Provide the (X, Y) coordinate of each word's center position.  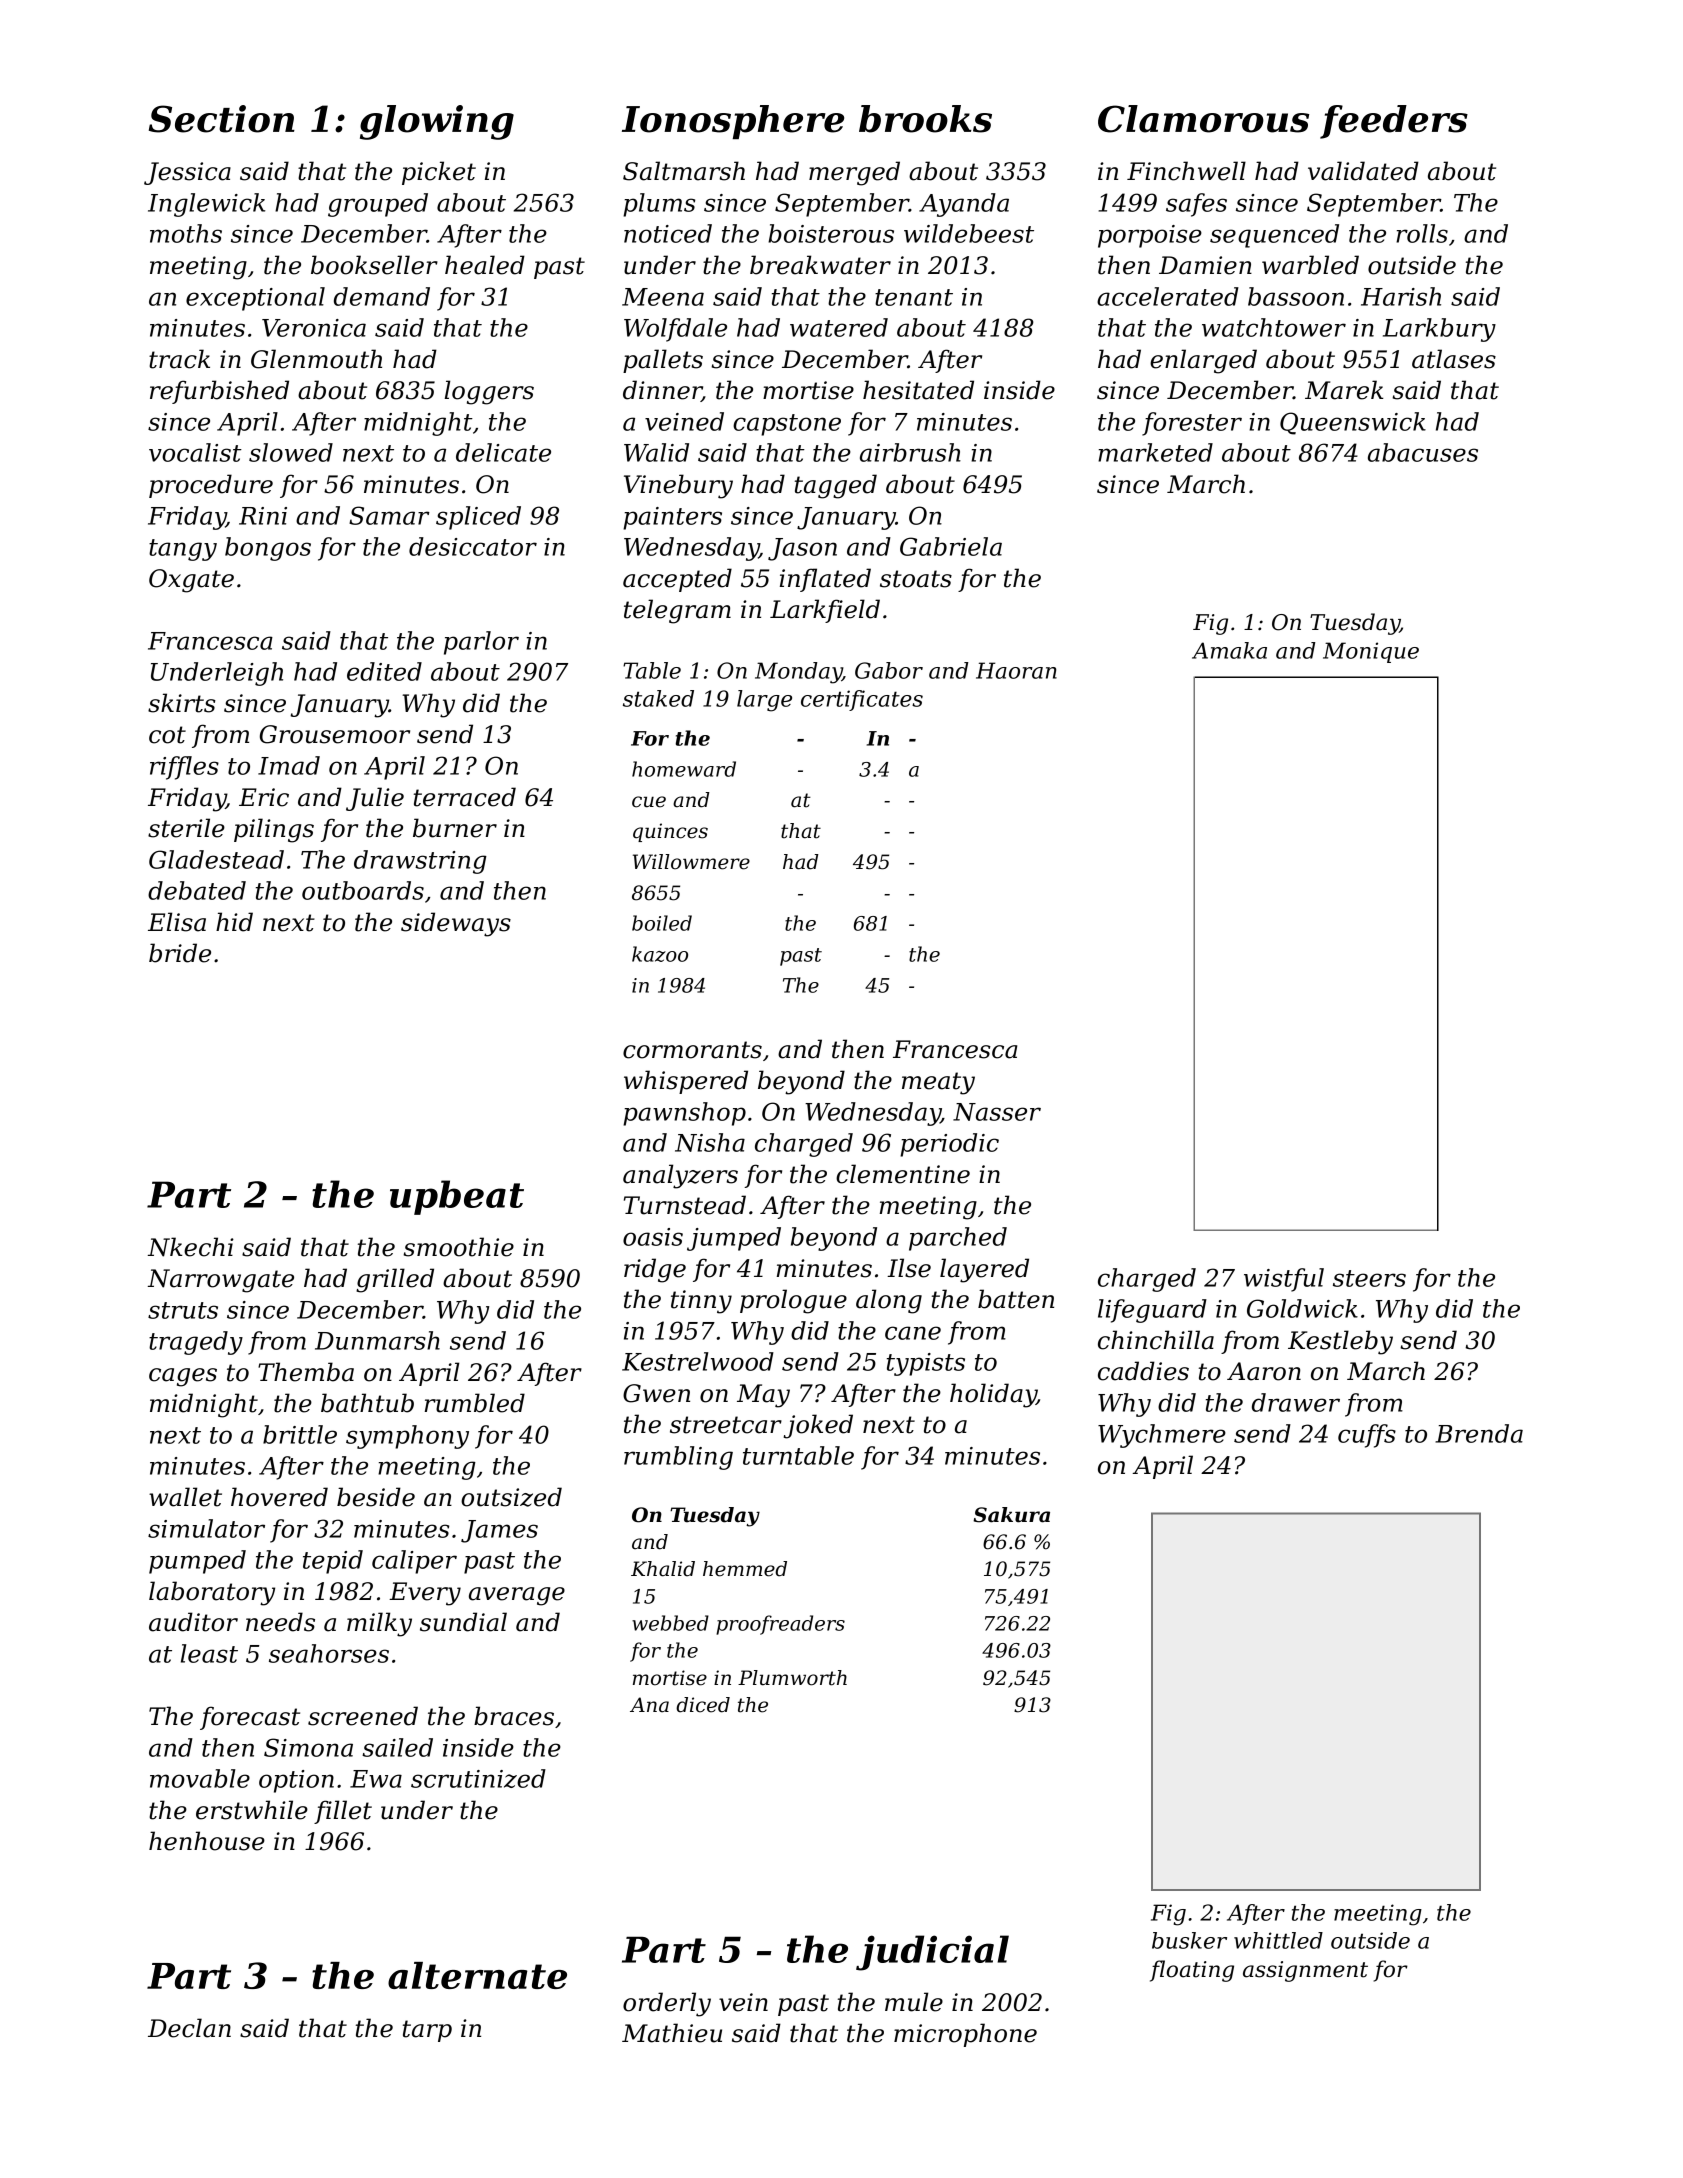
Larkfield (825, 611)
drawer (1296, 1402)
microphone (965, 2035)
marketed (1155, 452)
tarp (427, 2031)
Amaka (1229, 650)
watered (839, 327)
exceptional (255, 299)
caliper (414, 1562)
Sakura (1011, 1515)
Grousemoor (335, 734)
